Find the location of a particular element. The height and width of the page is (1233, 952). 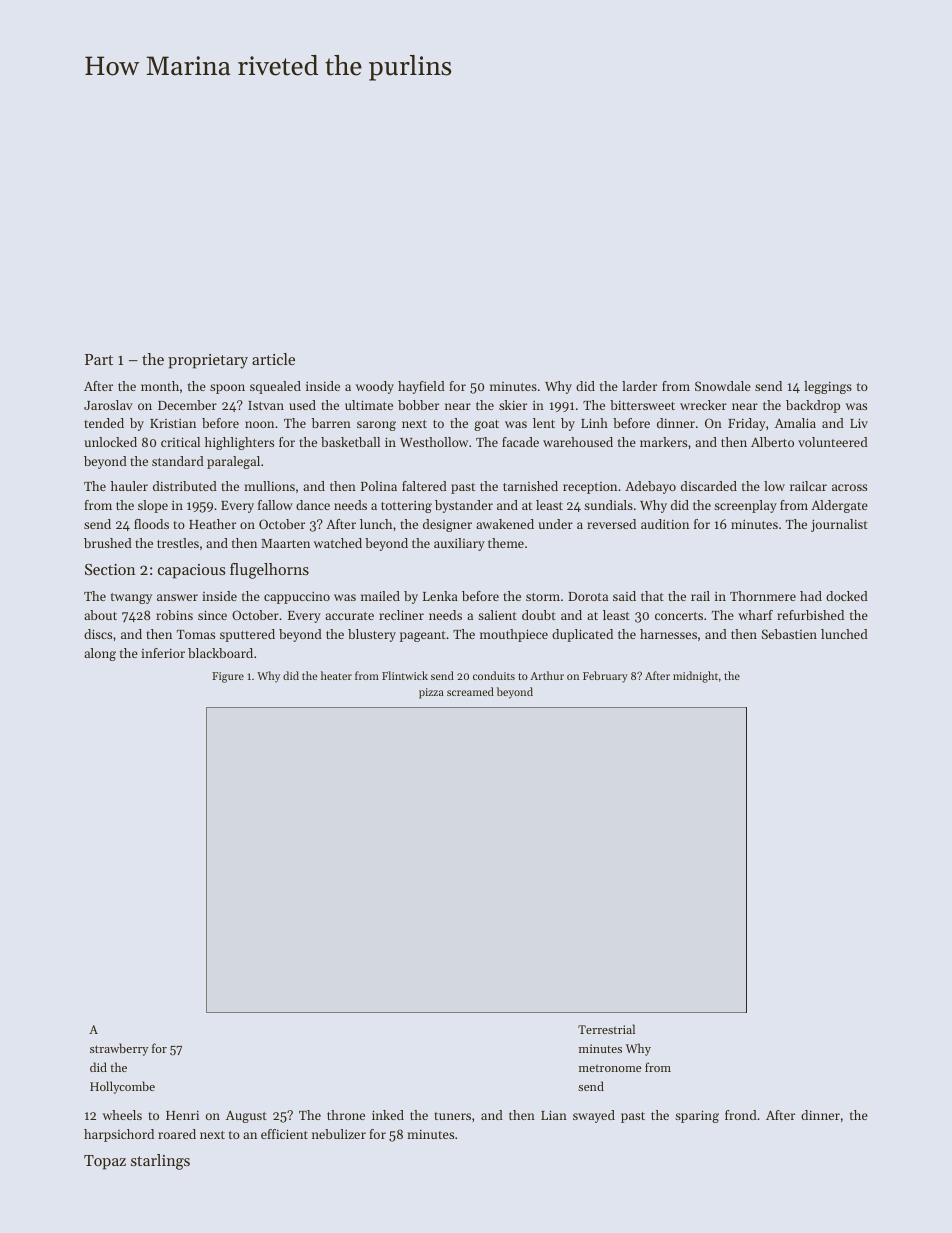

answer is located at coordinates (177, 597).
